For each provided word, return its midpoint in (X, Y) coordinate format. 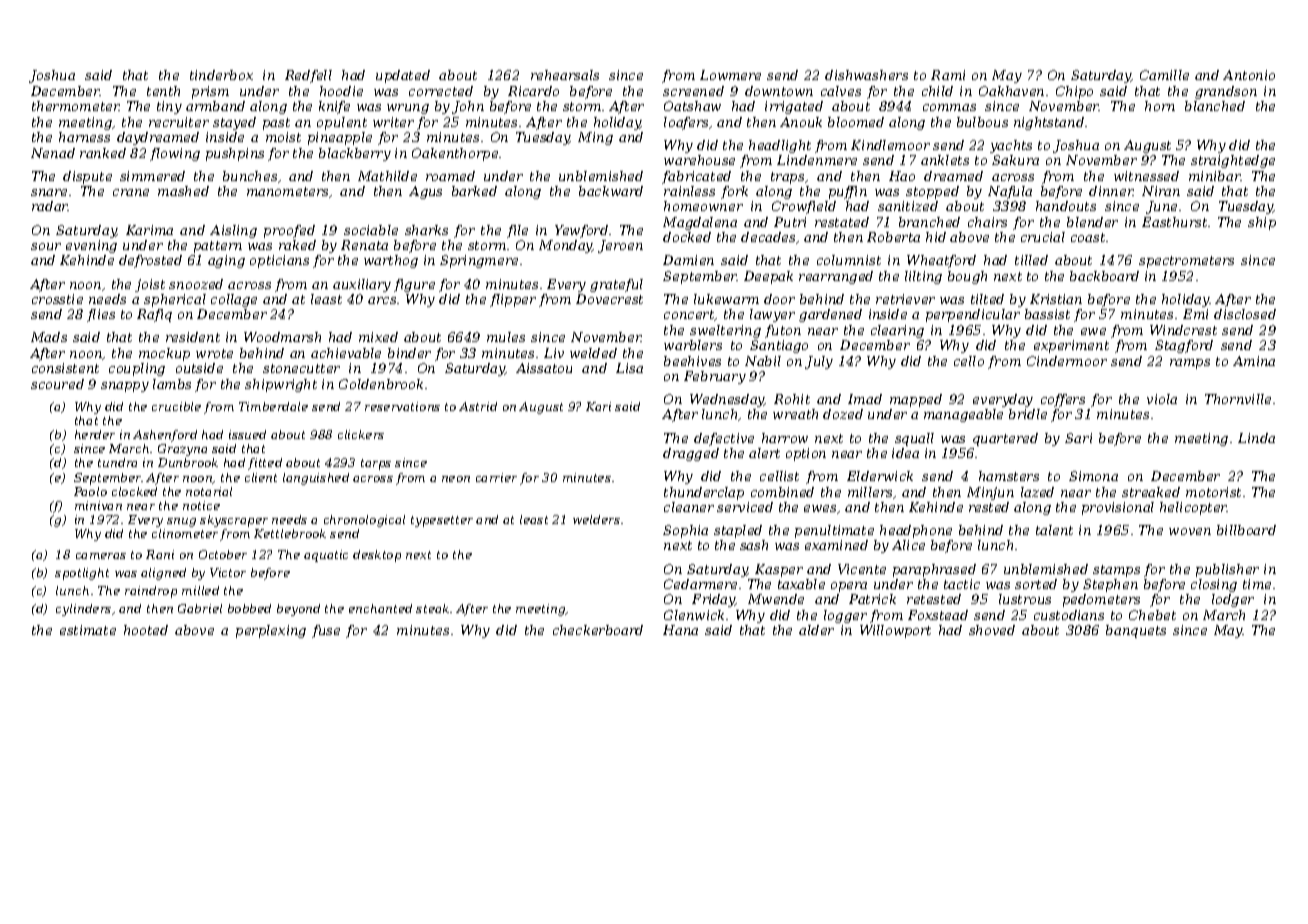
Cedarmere (700, 584)
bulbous (982, 122)
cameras (101, 556)
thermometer (76, 106)
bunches (250, 176)
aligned (163, 574)
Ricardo (533, 91)
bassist (1047, 314)
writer (393, 122)
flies (101, 315)
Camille (1164, 75)
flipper (513, 300)
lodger (1233, 600)
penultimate (834, 531)
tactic (962, 584)
